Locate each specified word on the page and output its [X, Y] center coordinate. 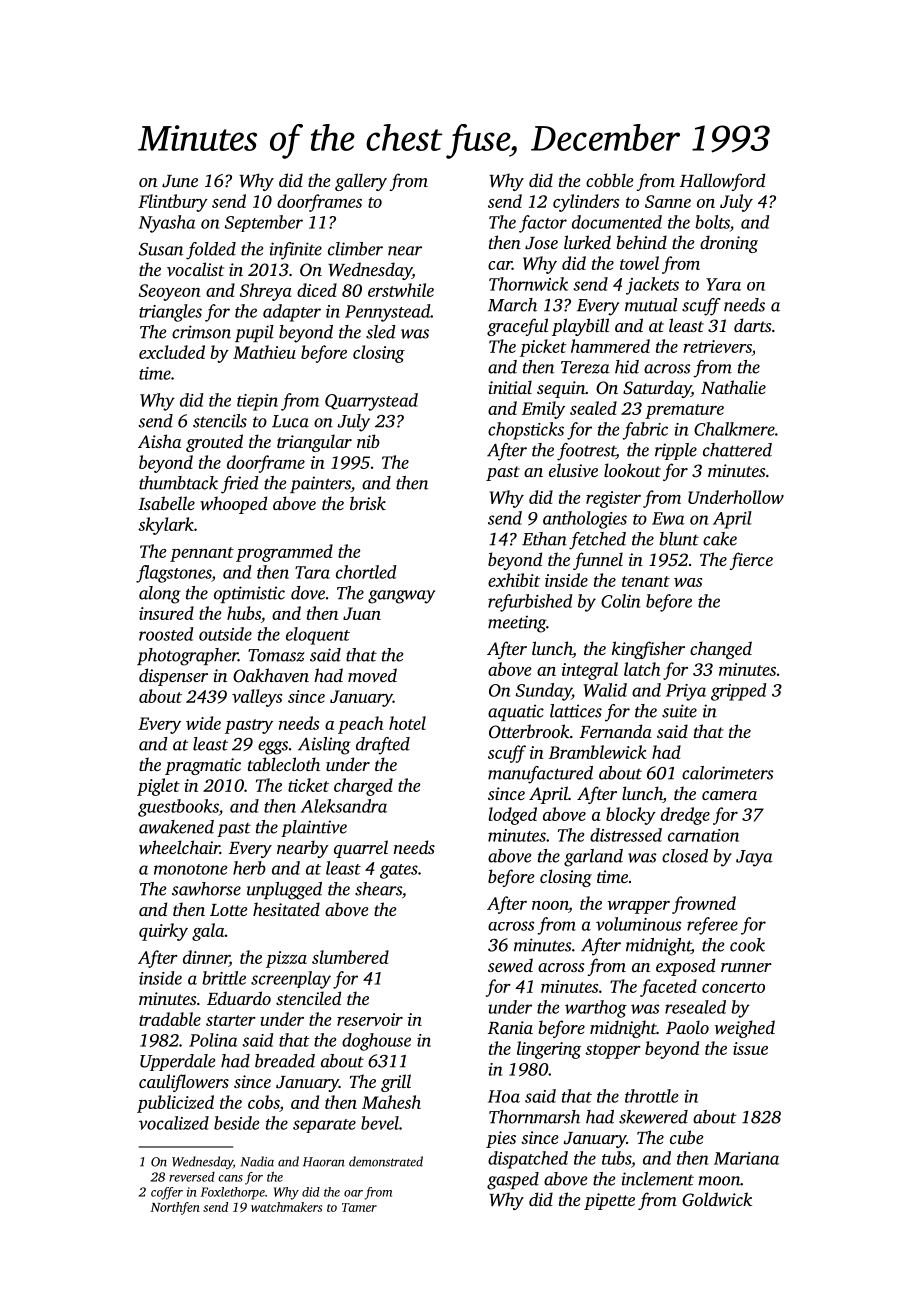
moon [719, 1181]
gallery [361, 182]
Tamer [359, 1207]
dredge [685, 816]
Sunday [544, 692]
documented [617, 222]
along [160, 595]
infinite [296, 251]
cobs [264, 1102]
